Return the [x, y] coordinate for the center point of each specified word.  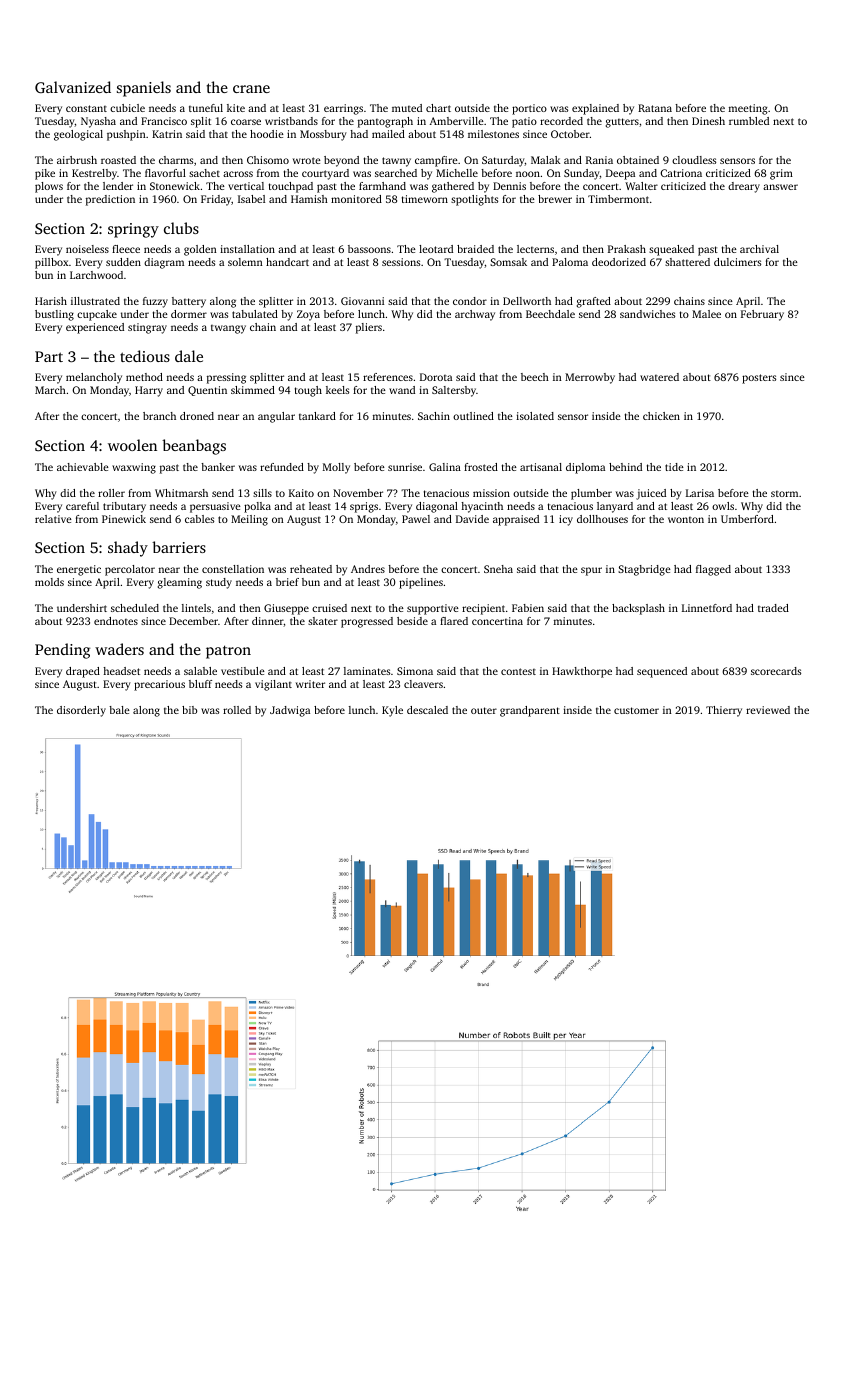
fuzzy [155, 302]
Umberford [747, 519]
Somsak [508, 262]
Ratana [655, 108]
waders [119, 649]
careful [82, 506]
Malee [706, 314]
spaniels [144, 89]
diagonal [437, 507]
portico [529, 109]
